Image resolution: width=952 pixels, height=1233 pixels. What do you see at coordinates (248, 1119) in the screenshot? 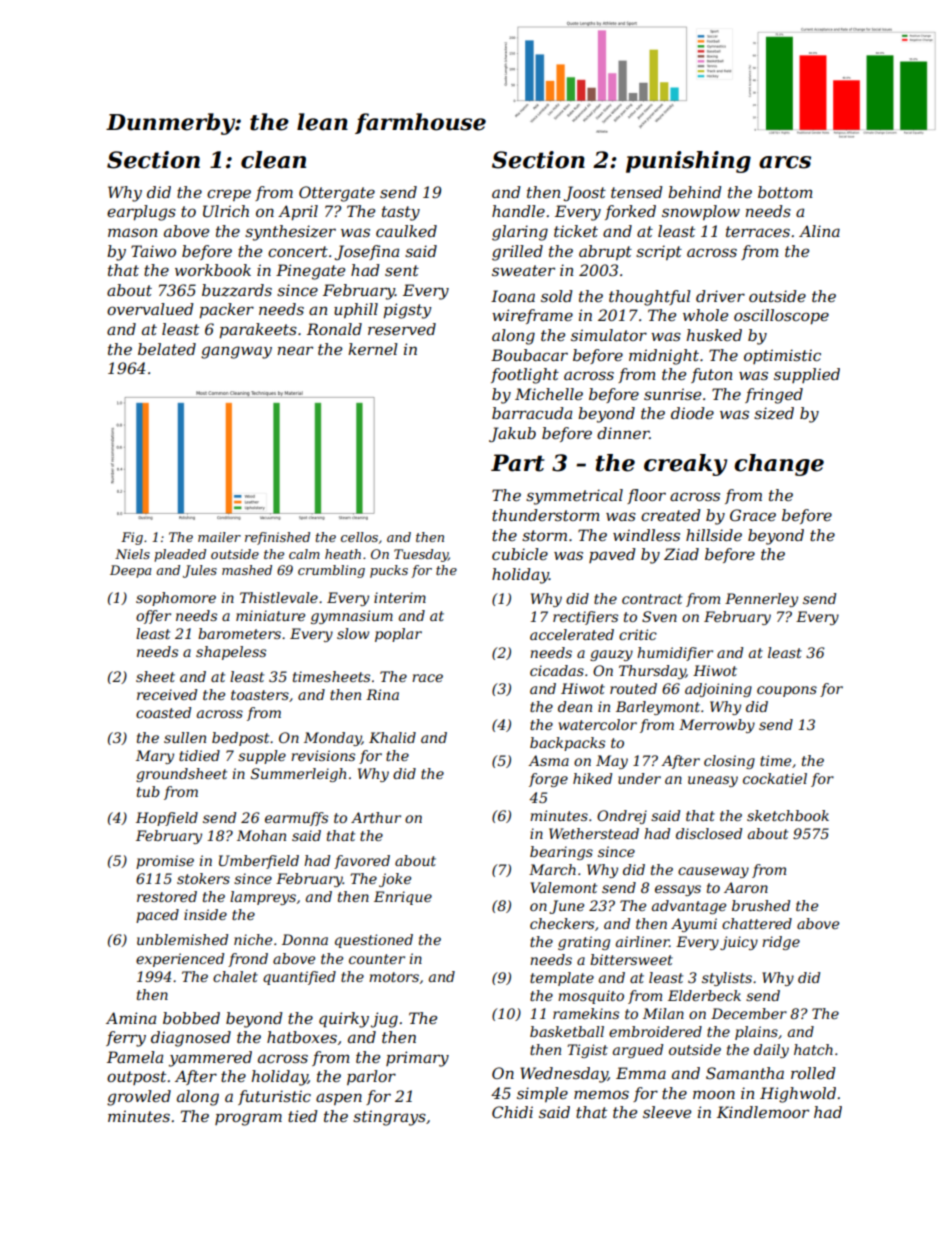
I see `program` at bounding box center [248, 1119].
